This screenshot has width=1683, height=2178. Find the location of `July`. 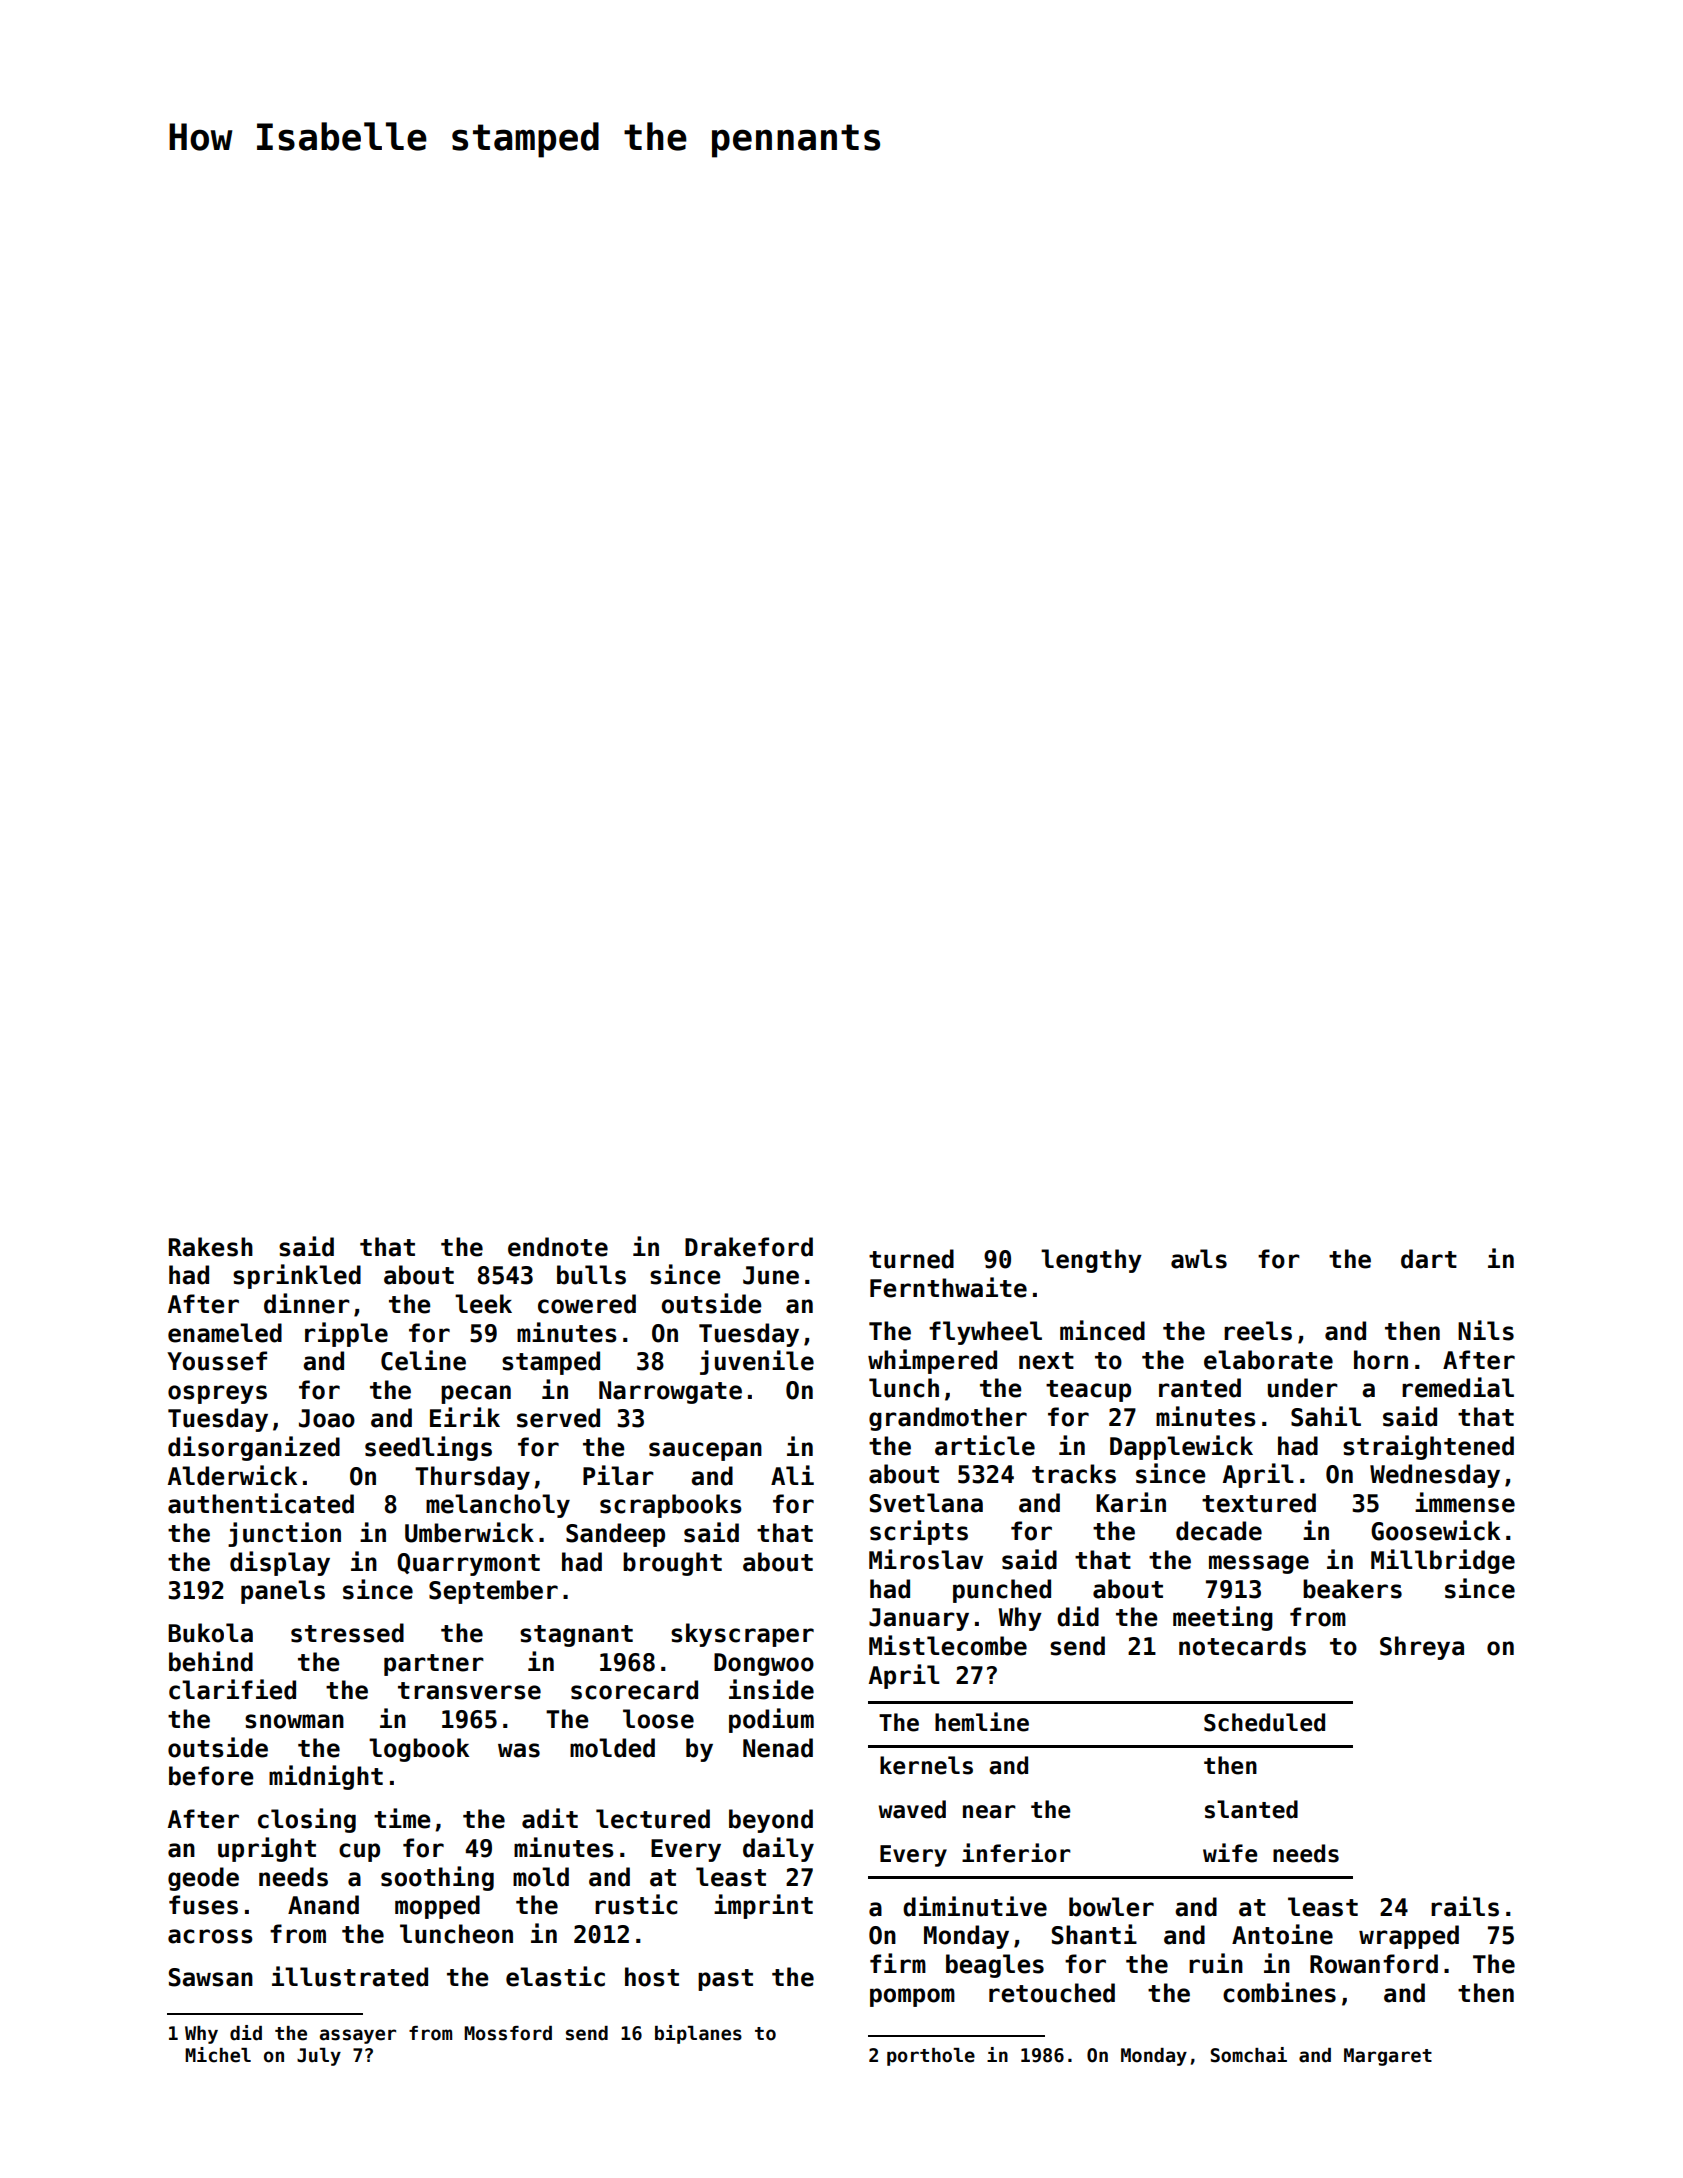

July is located at coordinates (319, 2057).
